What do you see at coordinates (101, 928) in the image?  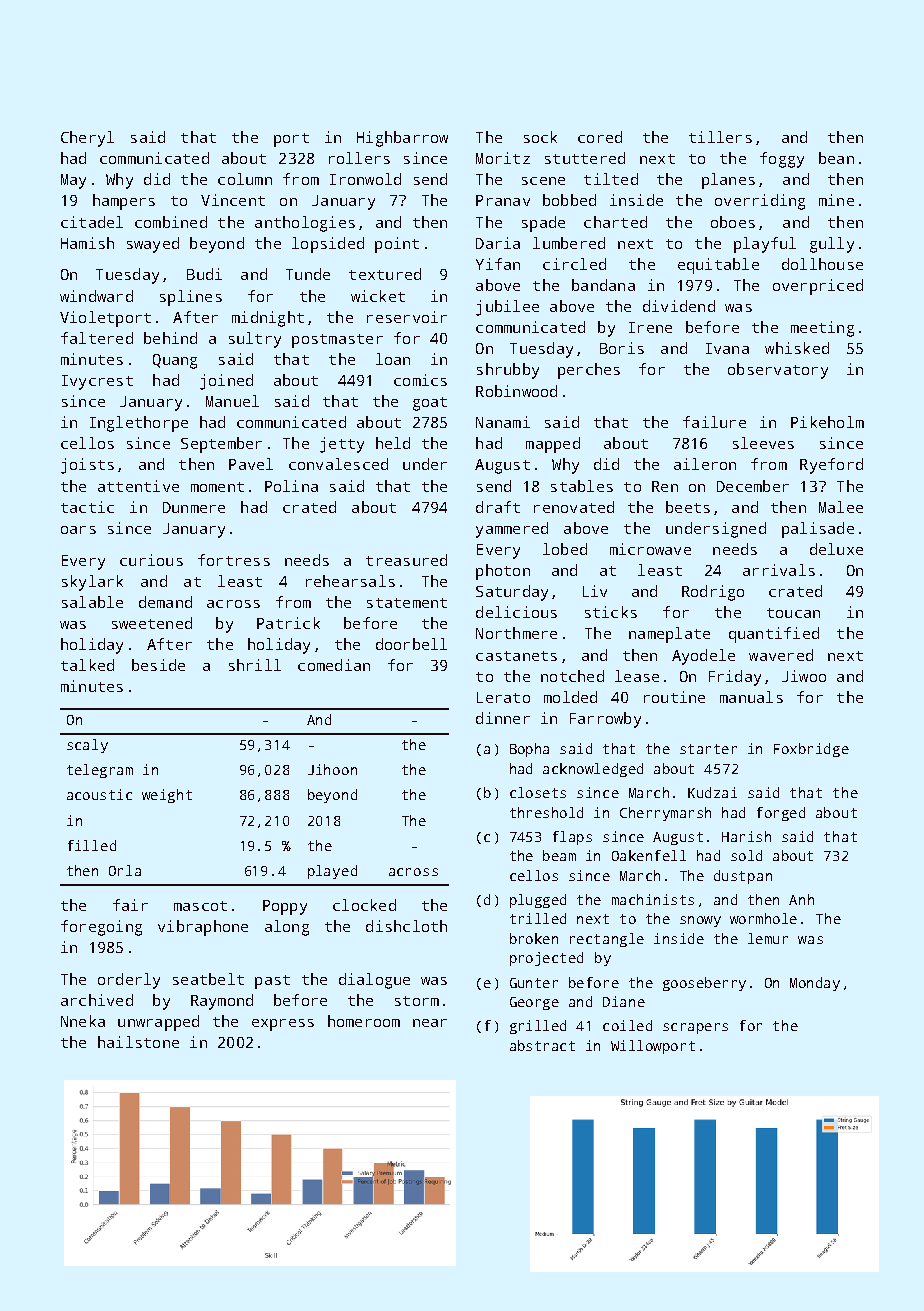 I see `foregoing` at bounding box center [101, 928].
